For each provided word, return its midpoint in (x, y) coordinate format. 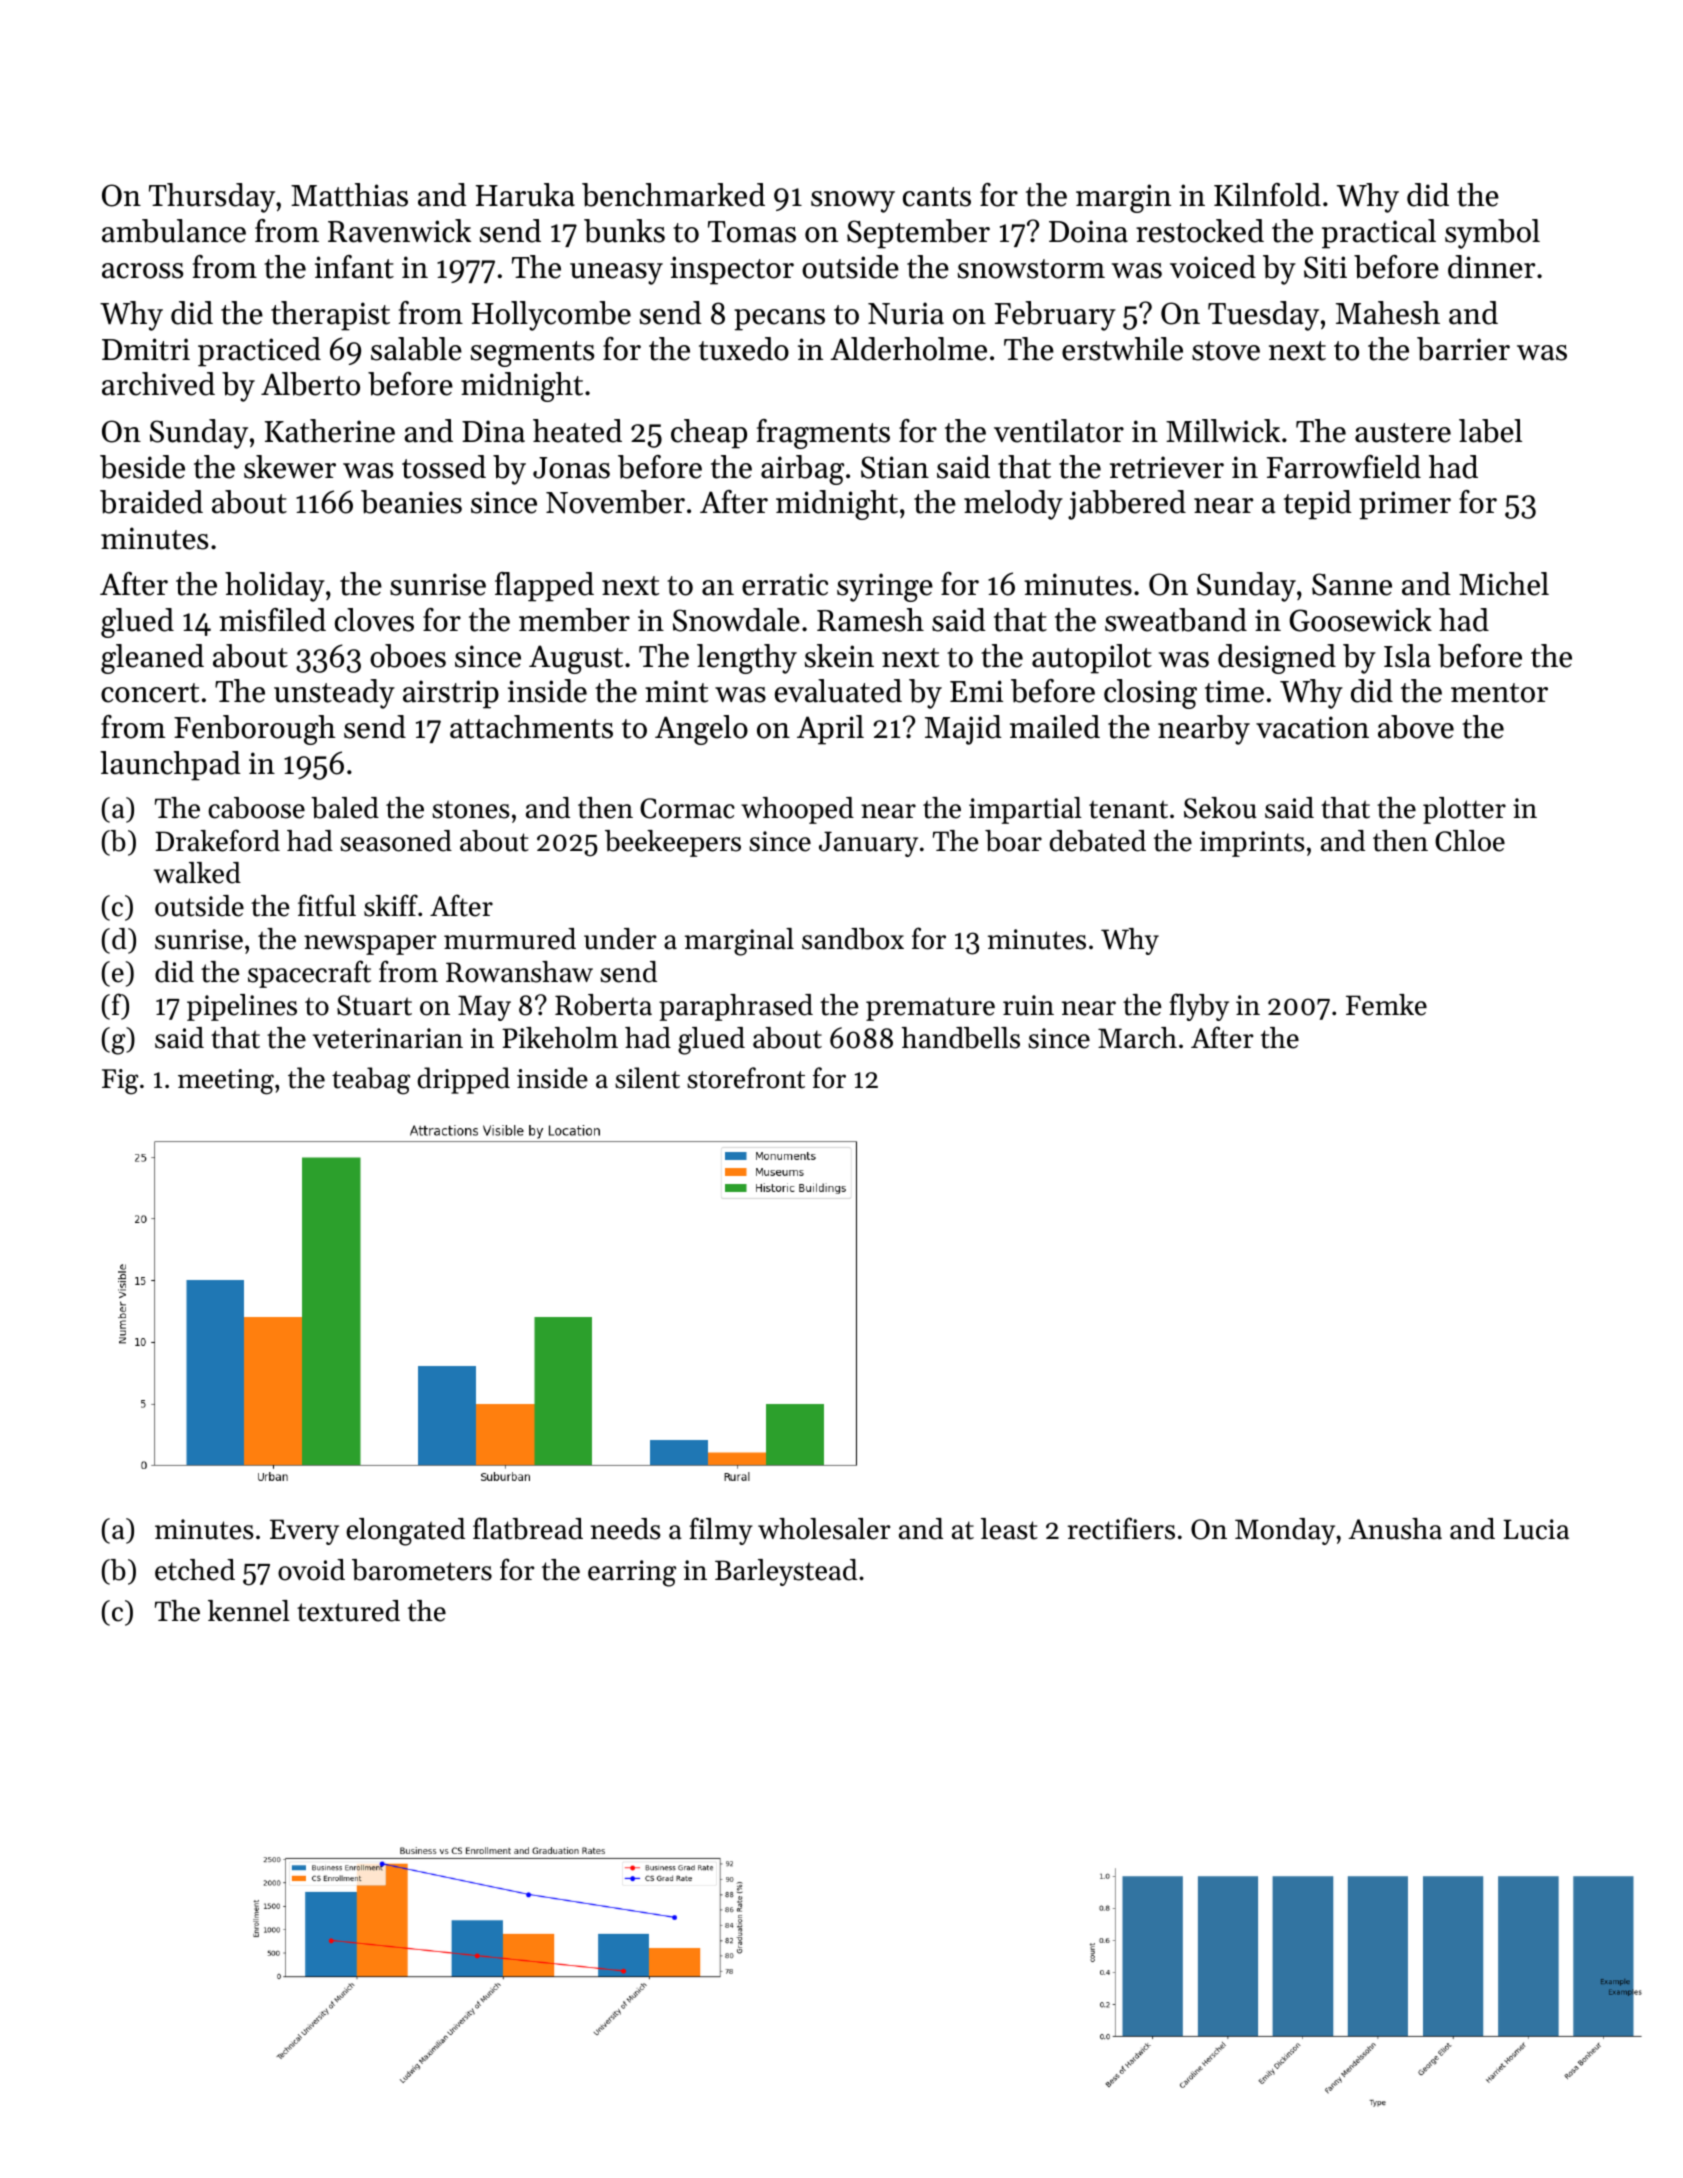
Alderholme (908, 349)
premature (930, 1009)
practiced (259, 352)
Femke (1386, 1005)
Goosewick (1361, 620)
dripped (463, 1080)
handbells (961, 1038)
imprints (1252, 844)
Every (304, 1532)
